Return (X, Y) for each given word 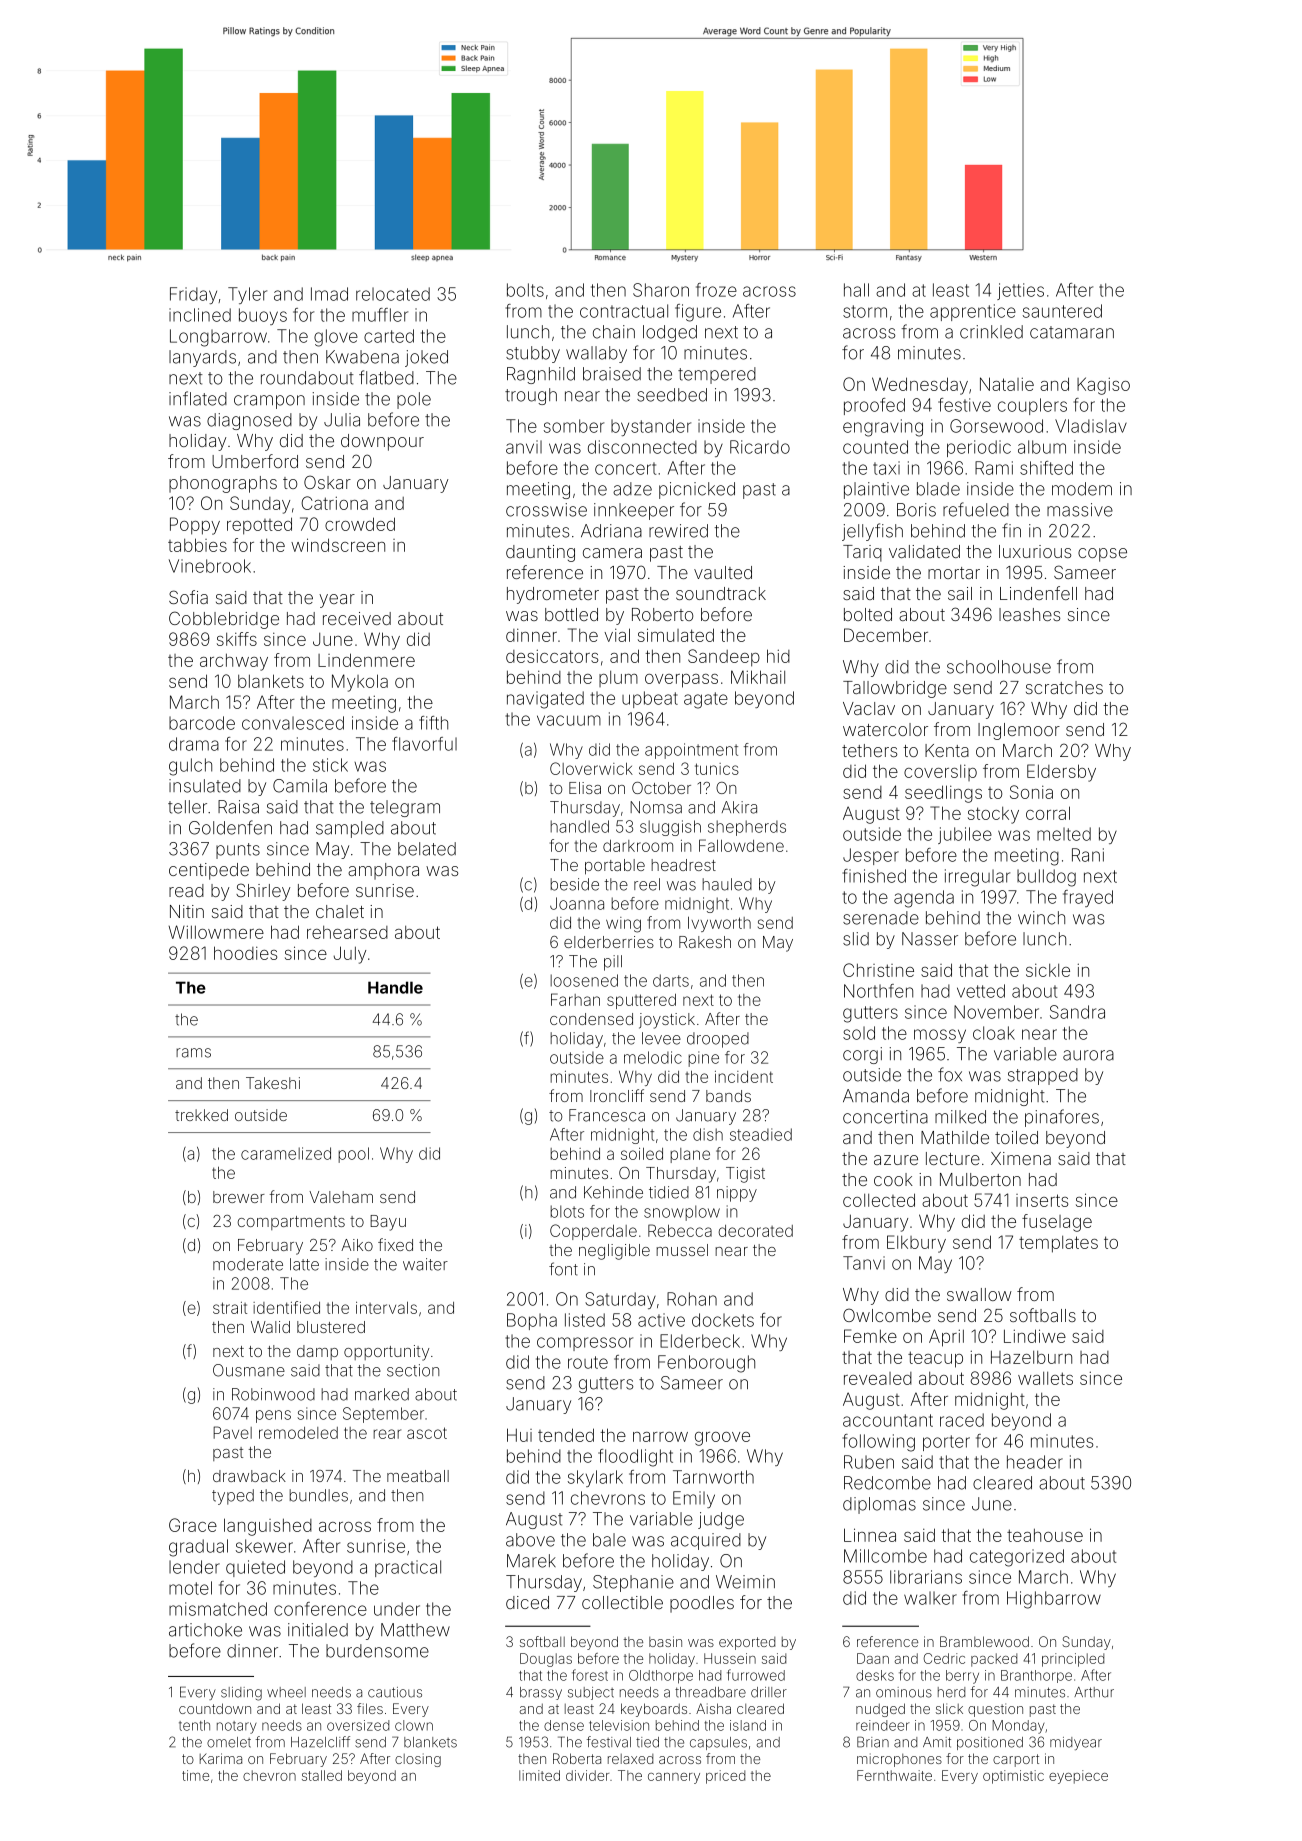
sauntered (1062, 311)
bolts (525, 290)
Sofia (188, 597)
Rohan (692, 1299)
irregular (977, 878)
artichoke (205, 1630)
